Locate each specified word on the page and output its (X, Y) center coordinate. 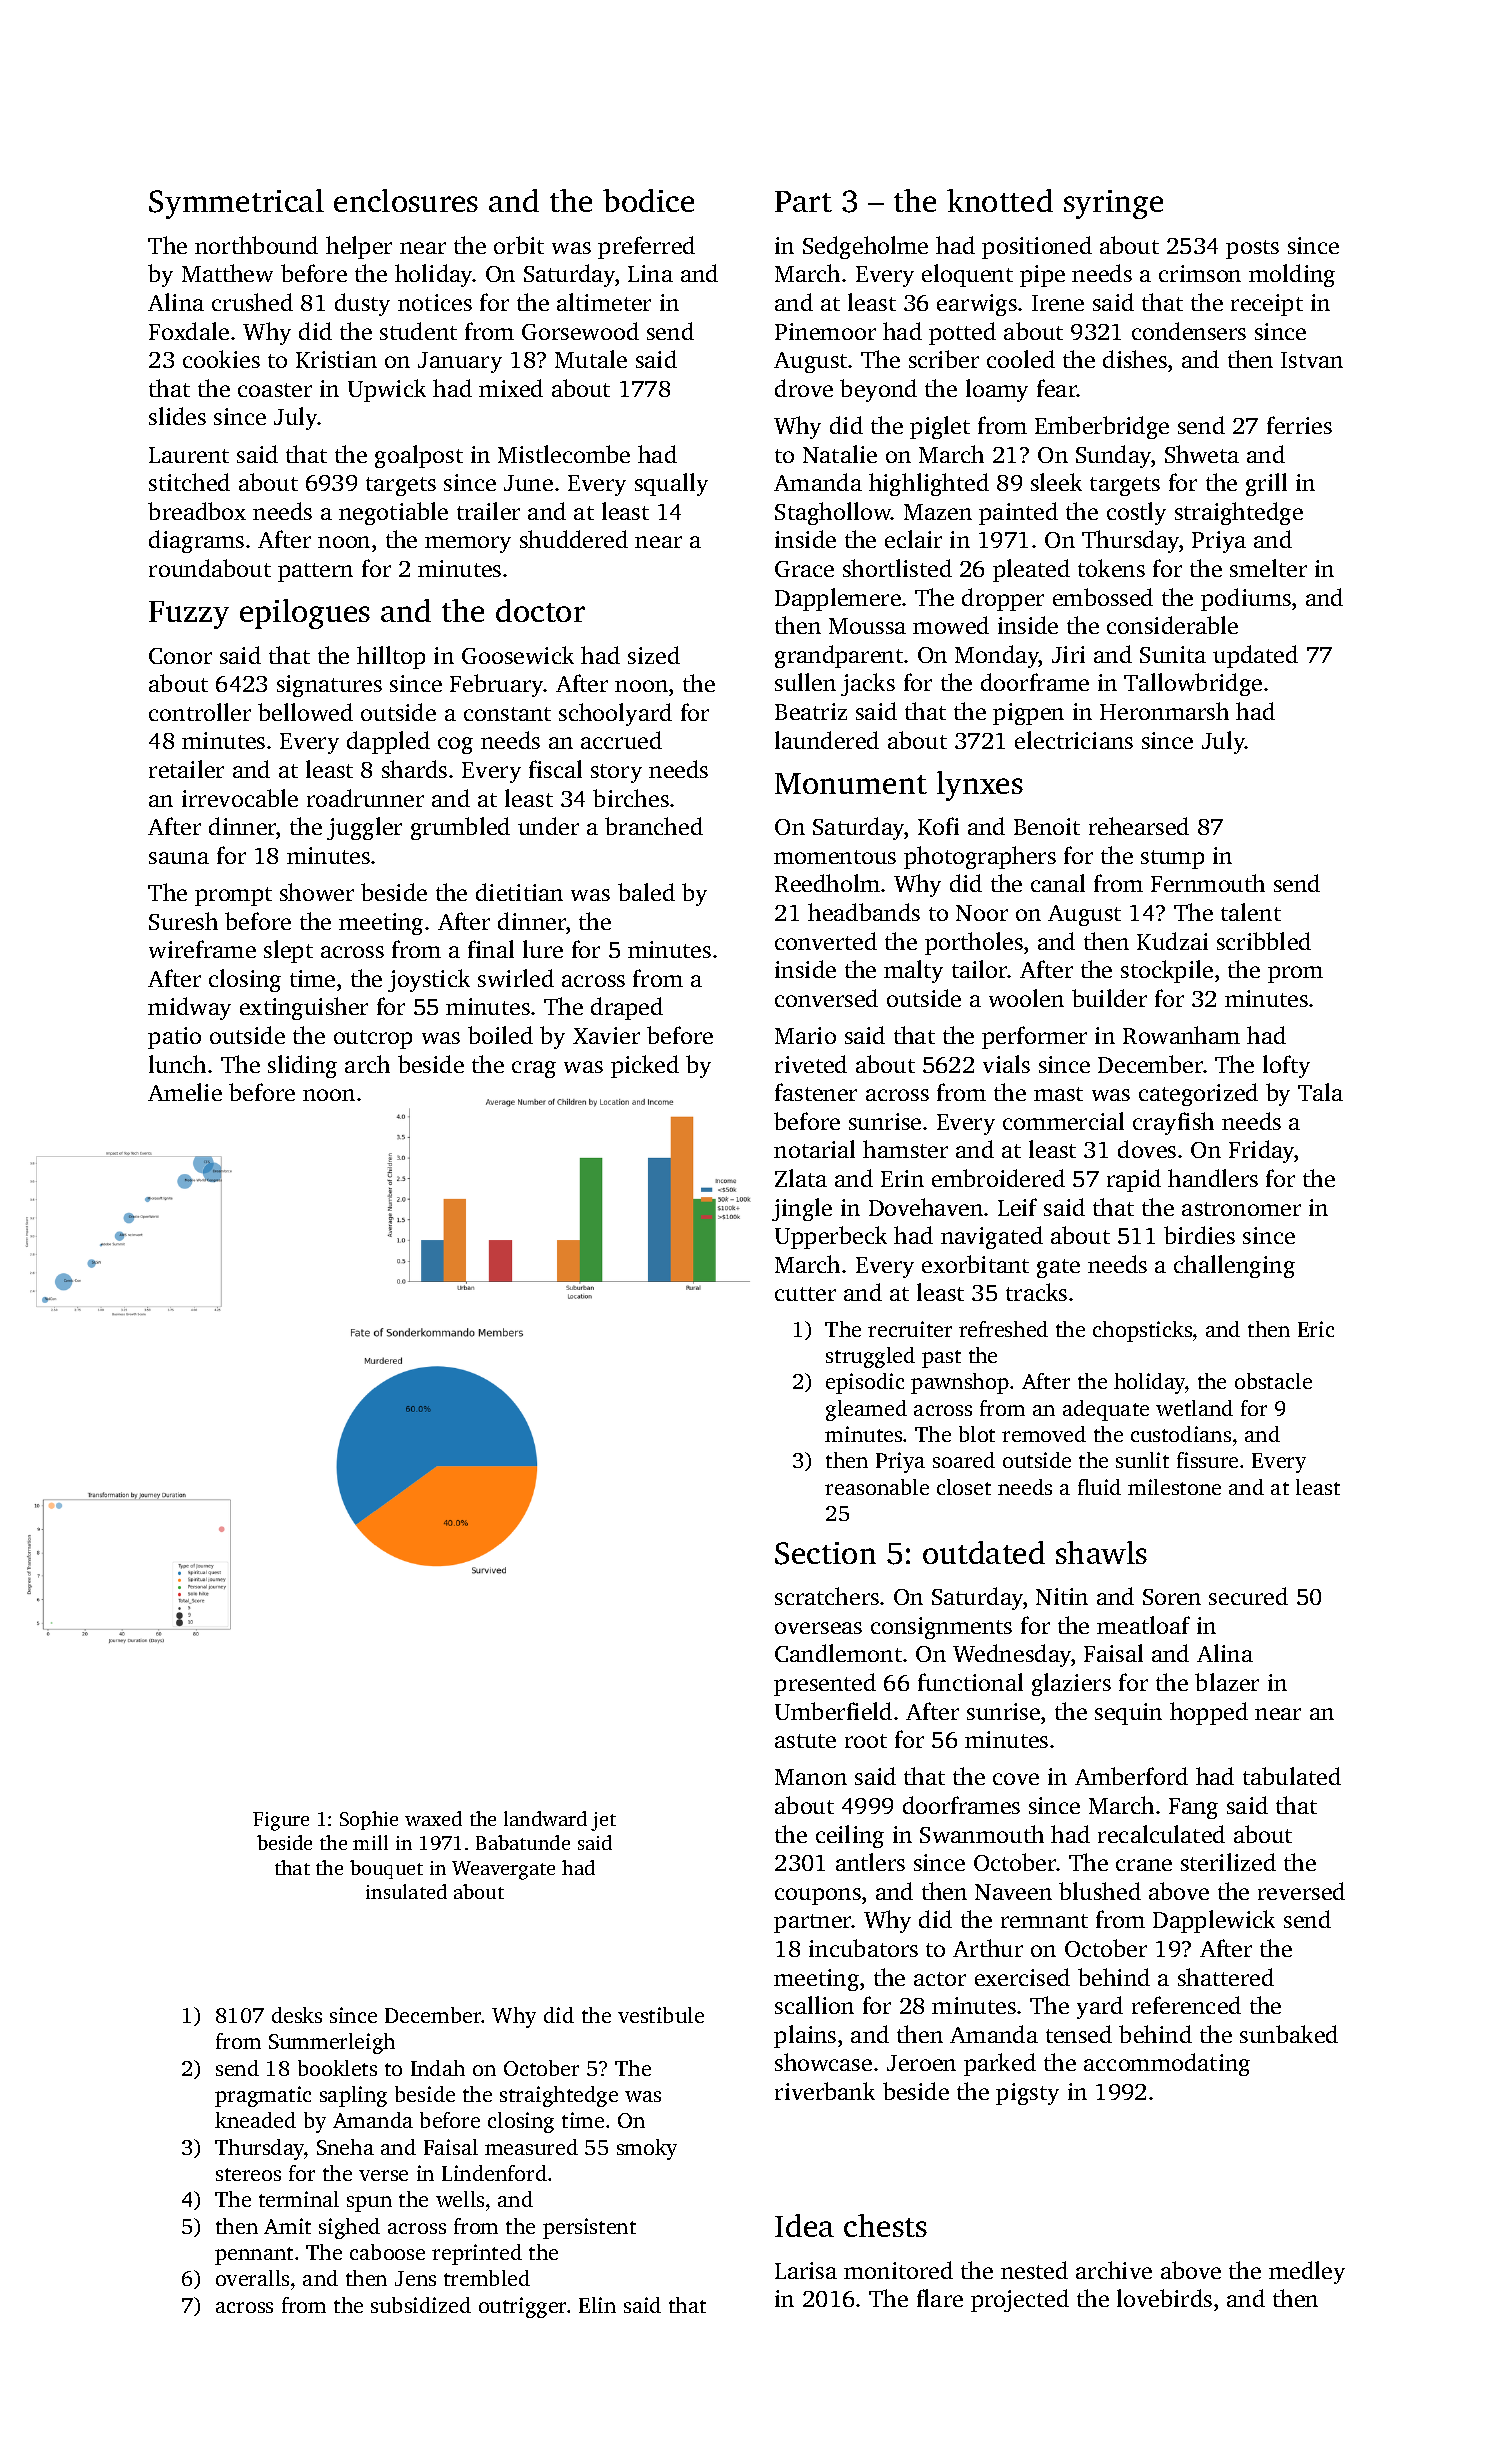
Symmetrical (236, 204)
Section (825, 1553)
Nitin (1062, 1596)
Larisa (806, 2270)
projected (1020, 2300)
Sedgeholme (865, 247)
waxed (433, 1818)
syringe (1113, 204)
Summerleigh (332, 2043)
